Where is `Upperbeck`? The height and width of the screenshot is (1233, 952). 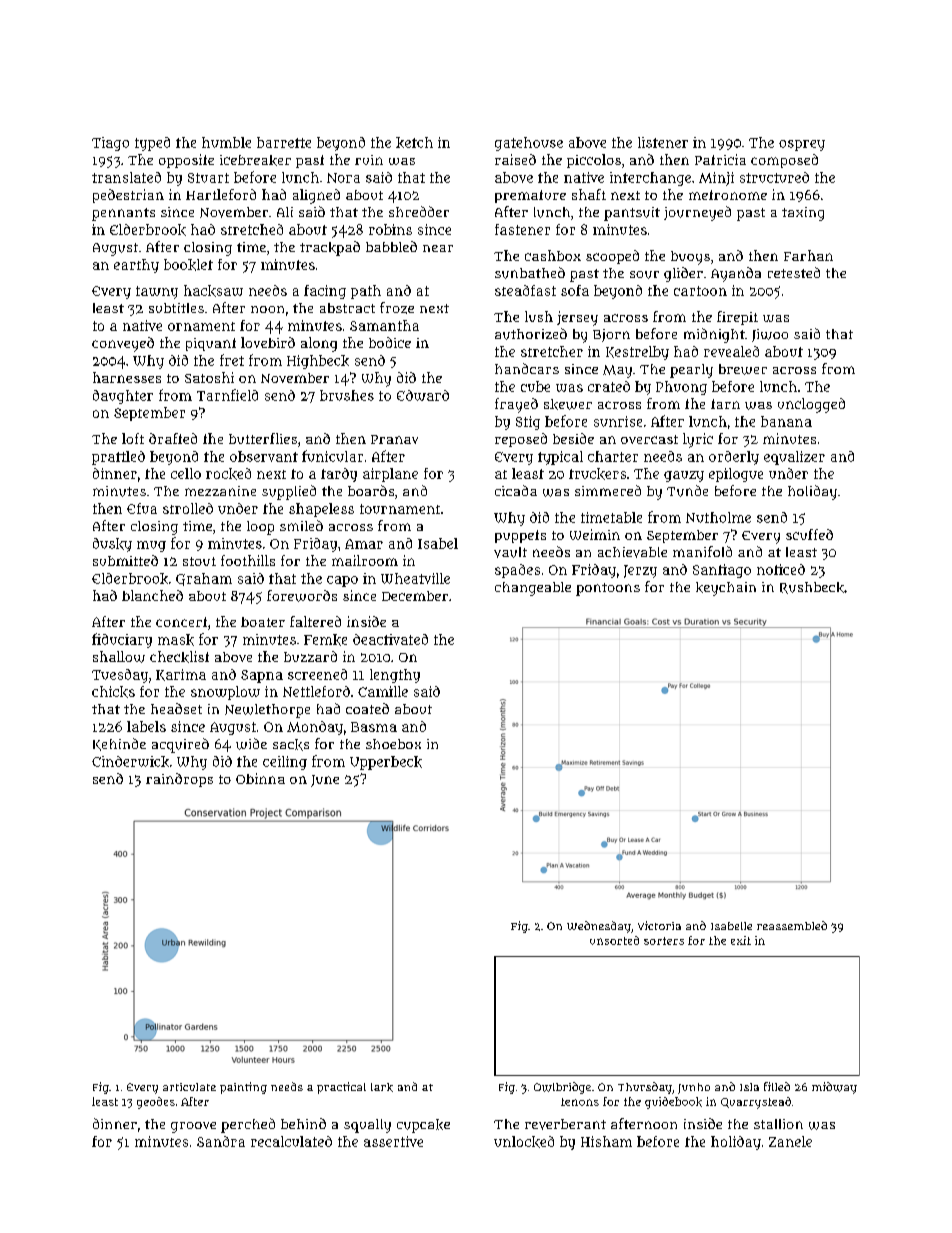 Upperbeck is located at coordinates (386, 763).
